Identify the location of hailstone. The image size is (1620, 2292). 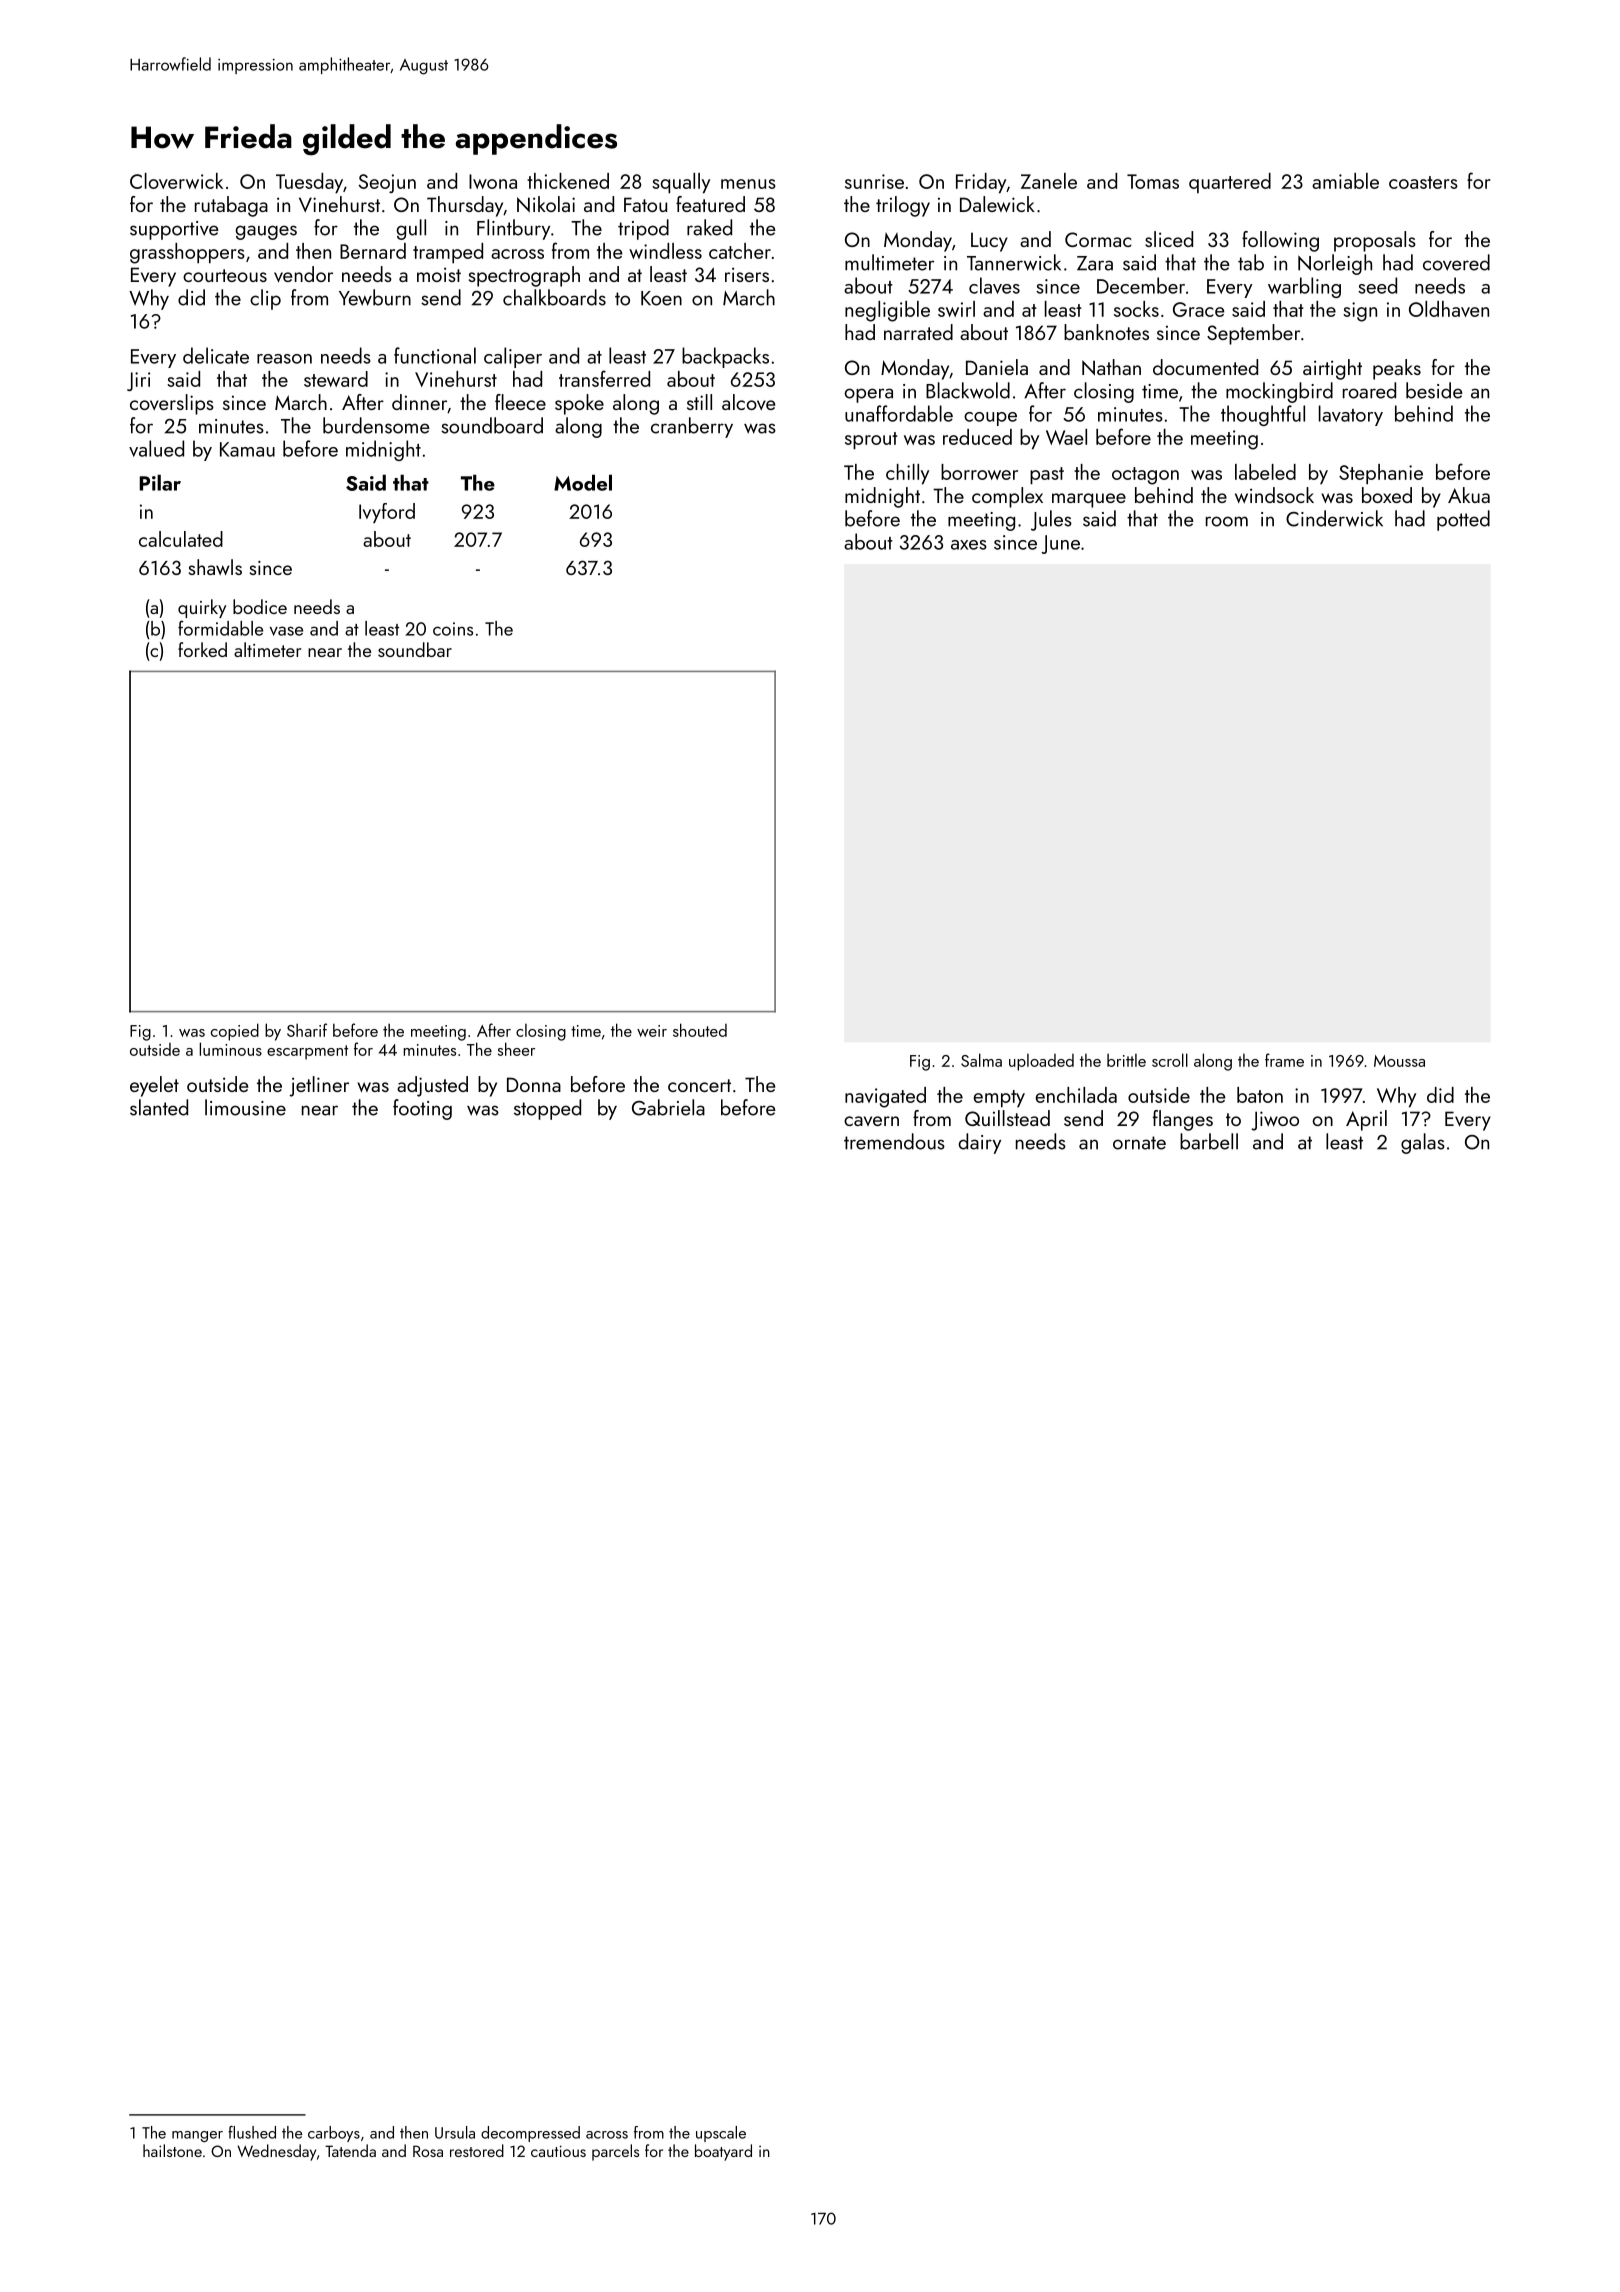
(172, 2150).
